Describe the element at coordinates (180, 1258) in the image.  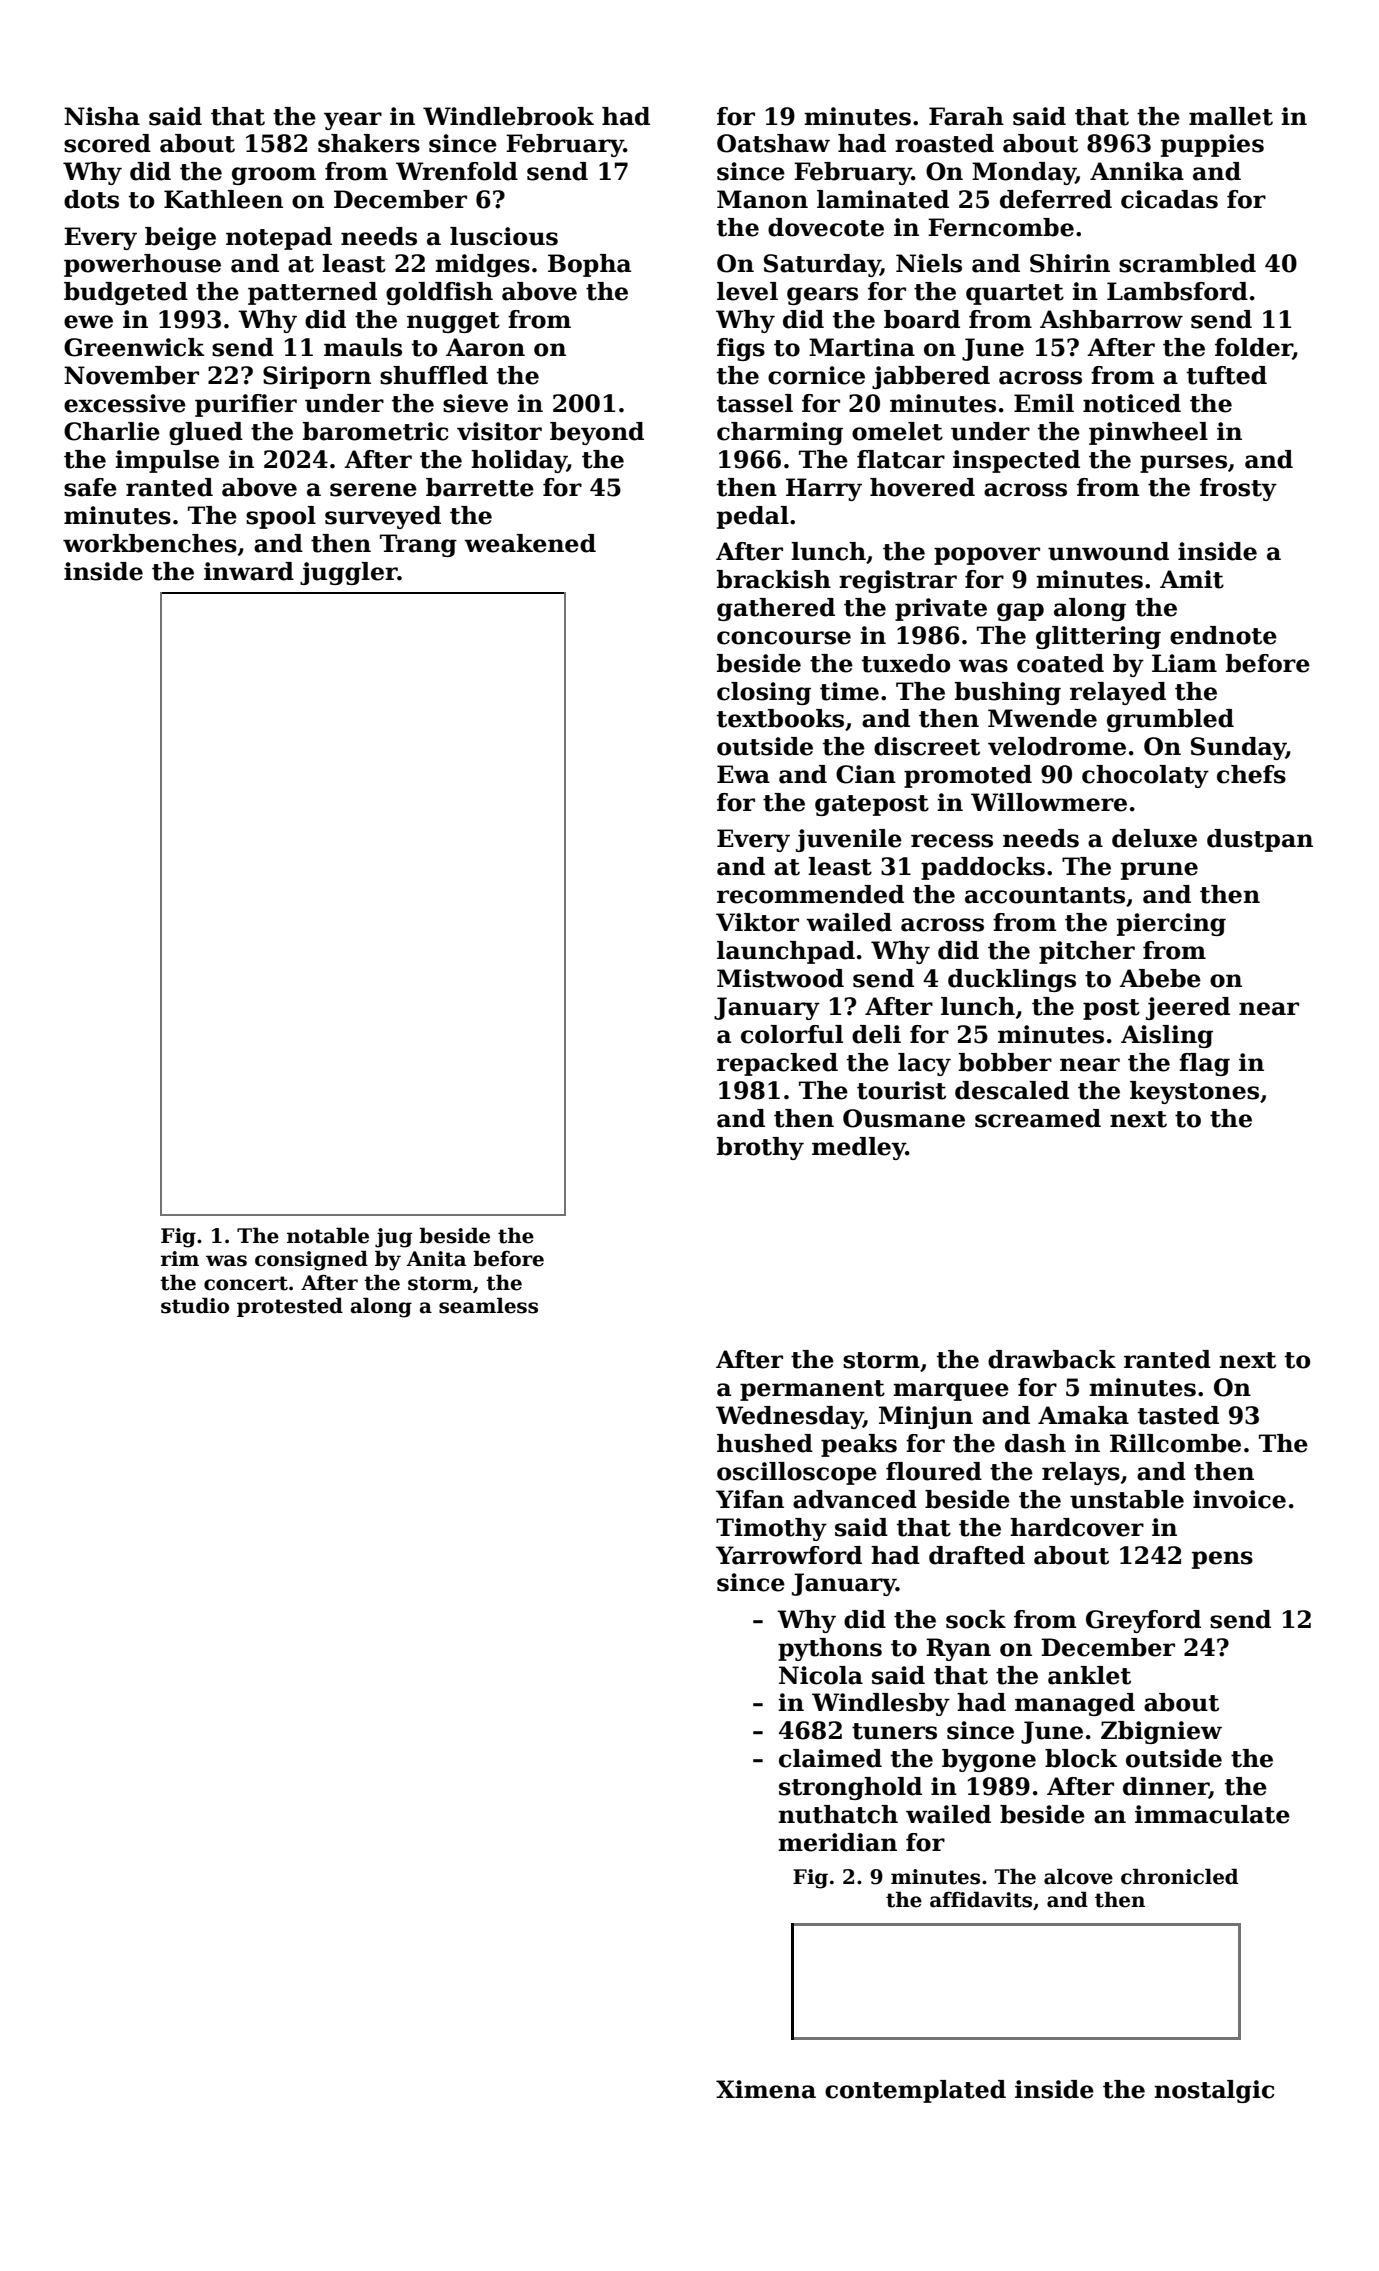
I see `rim` at that location.
